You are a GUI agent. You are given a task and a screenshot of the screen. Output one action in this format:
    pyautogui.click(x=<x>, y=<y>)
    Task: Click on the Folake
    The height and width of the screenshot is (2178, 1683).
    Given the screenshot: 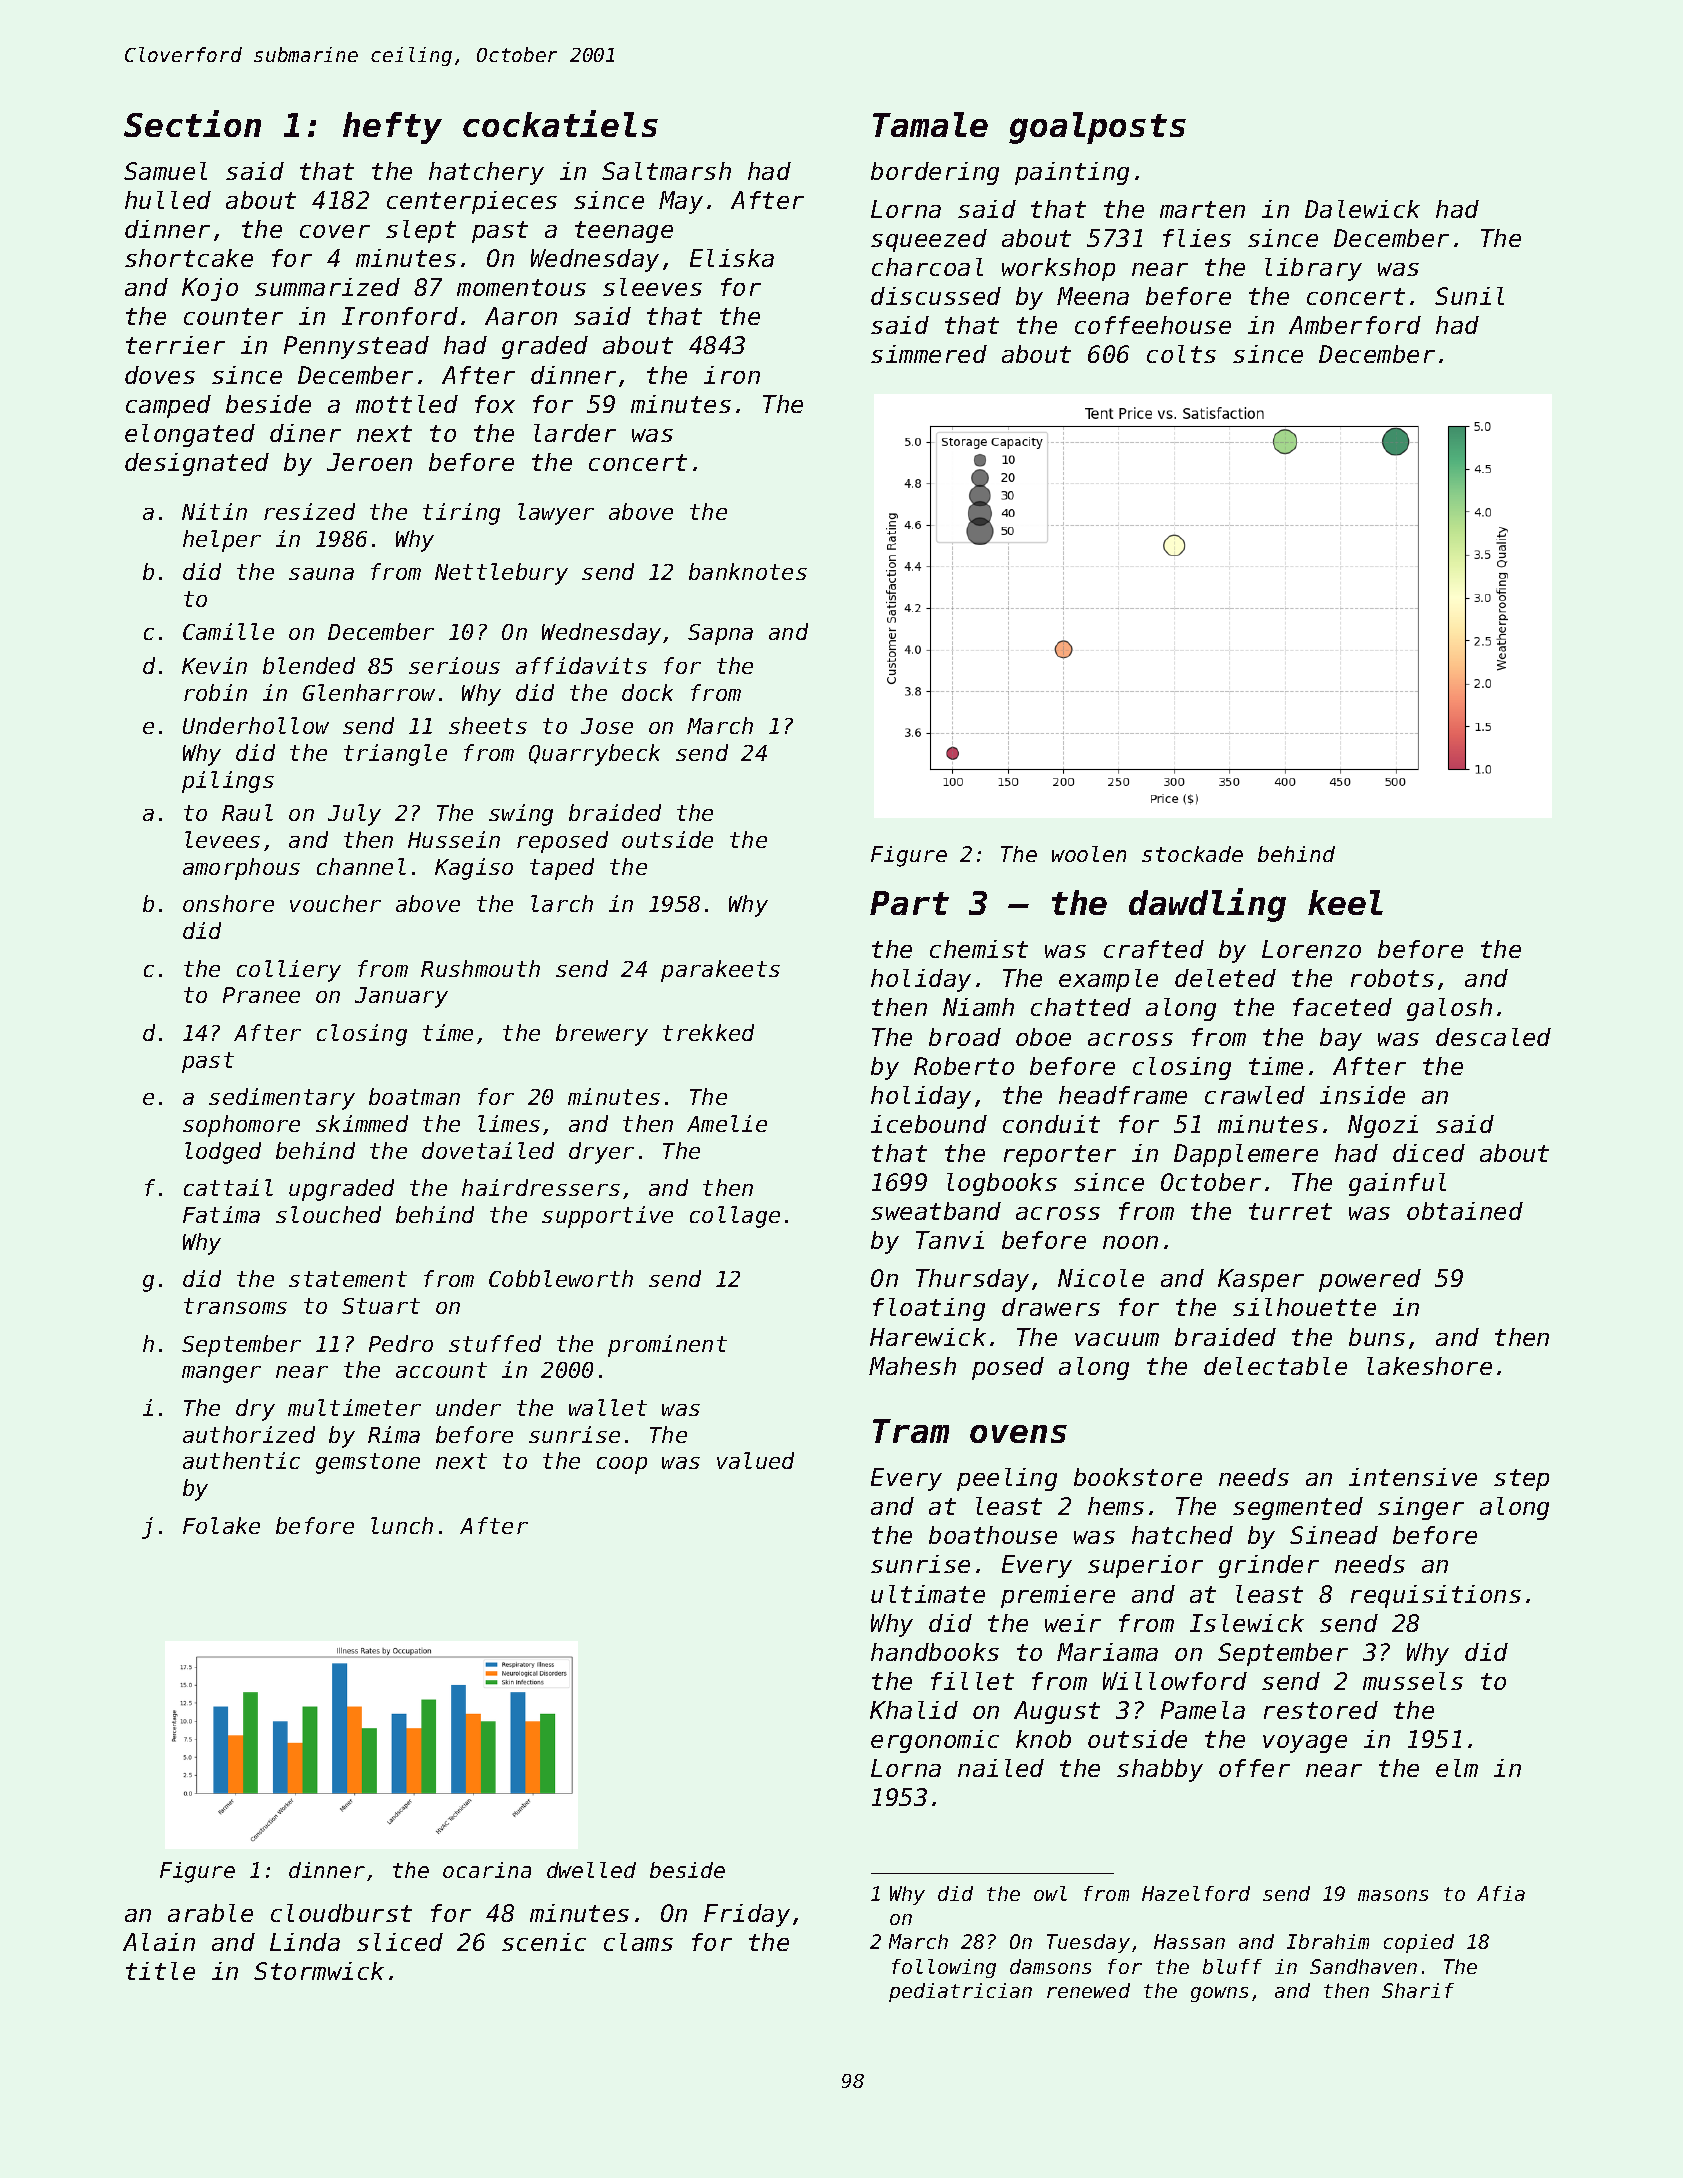 What is the action you would take?
    pyautogui.click(x=221, y=1525)
